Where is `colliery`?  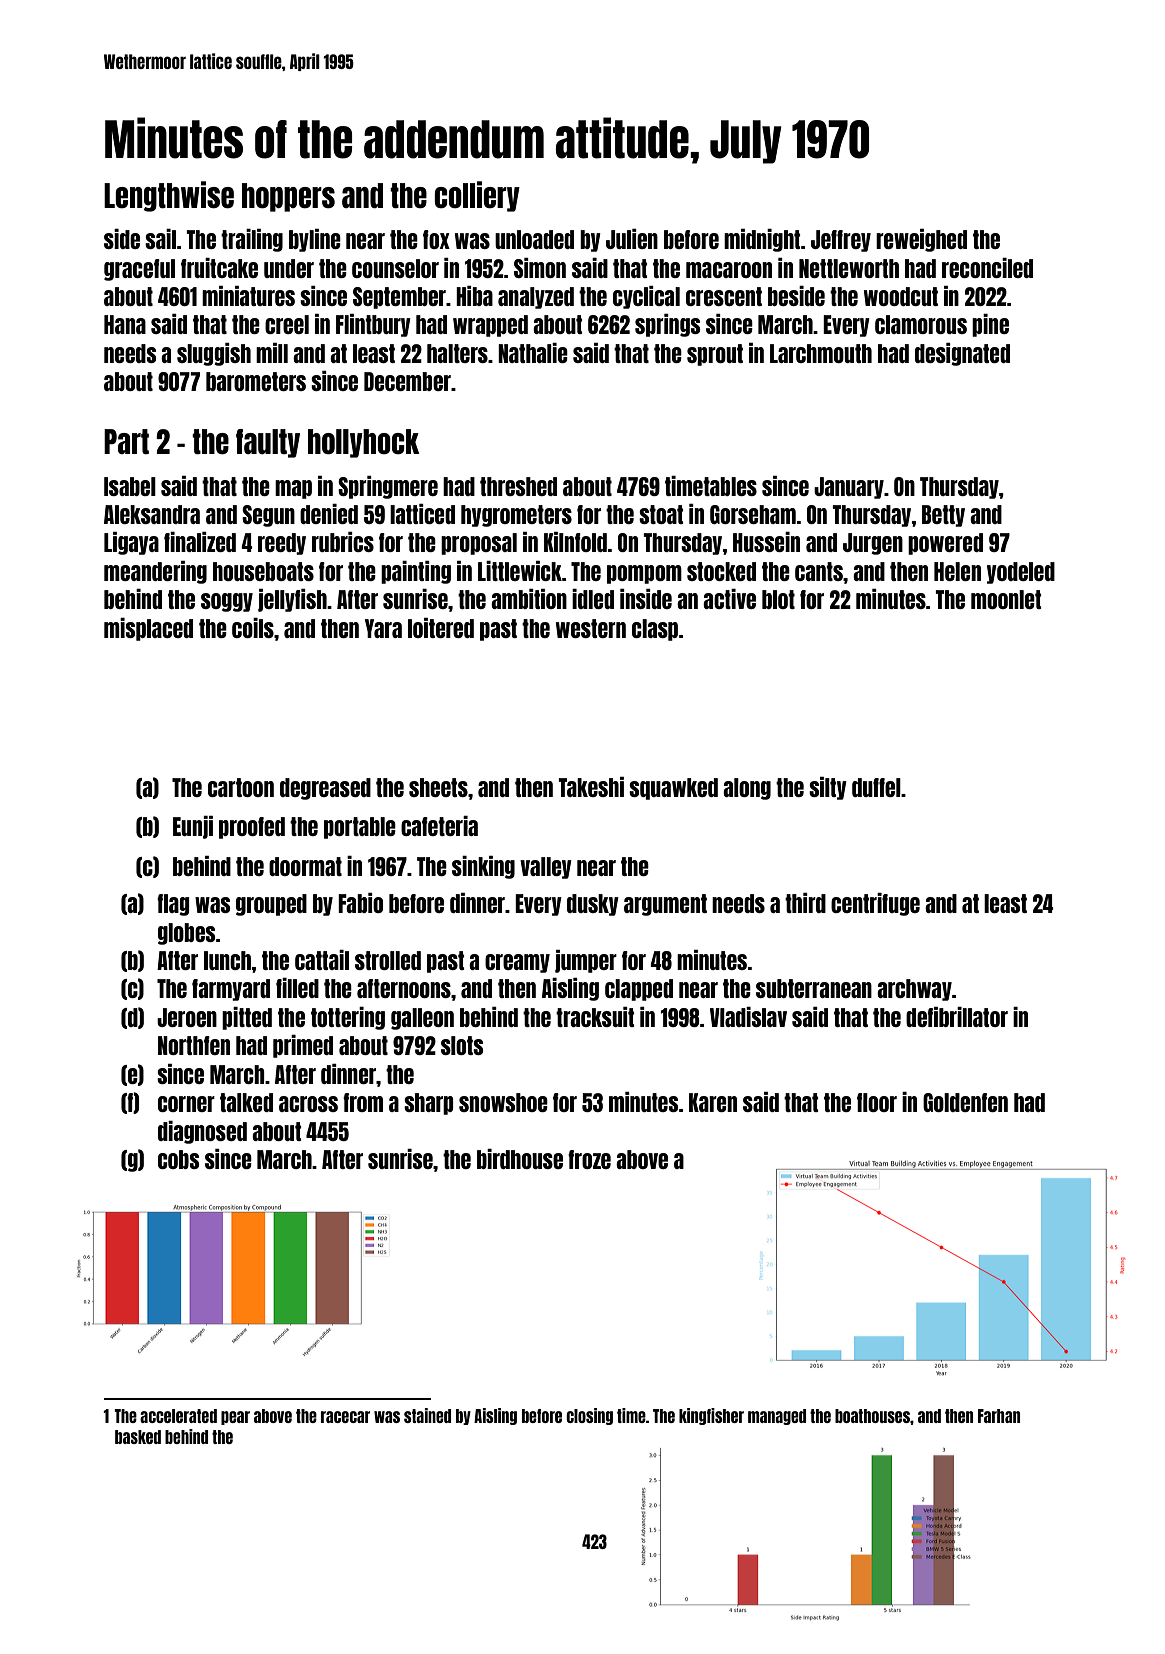 colliery is located at coordinates (477, 196).
